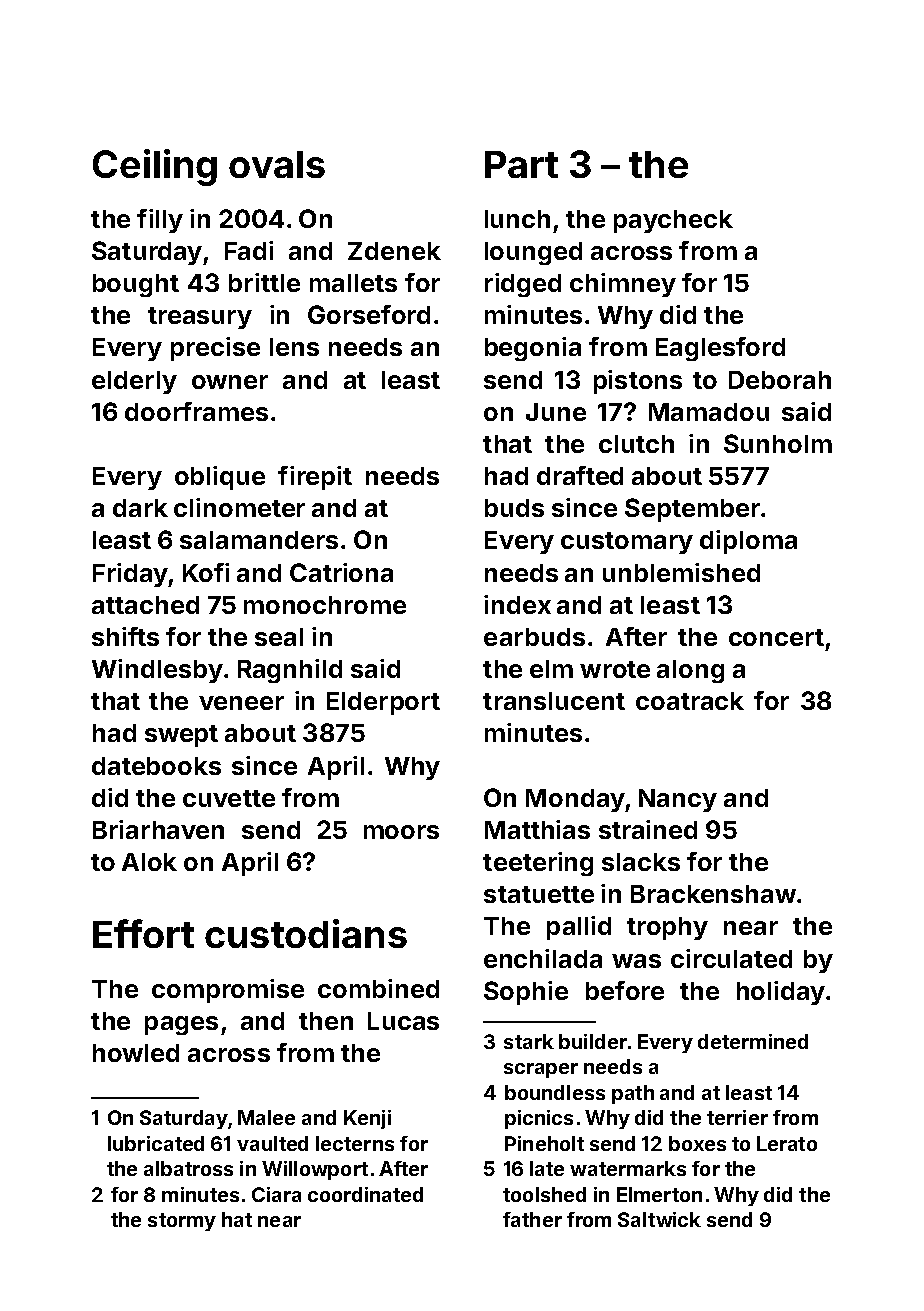  Describe the element at coordinates (369, 314) in the page. I see `Gorseford` at that location.
